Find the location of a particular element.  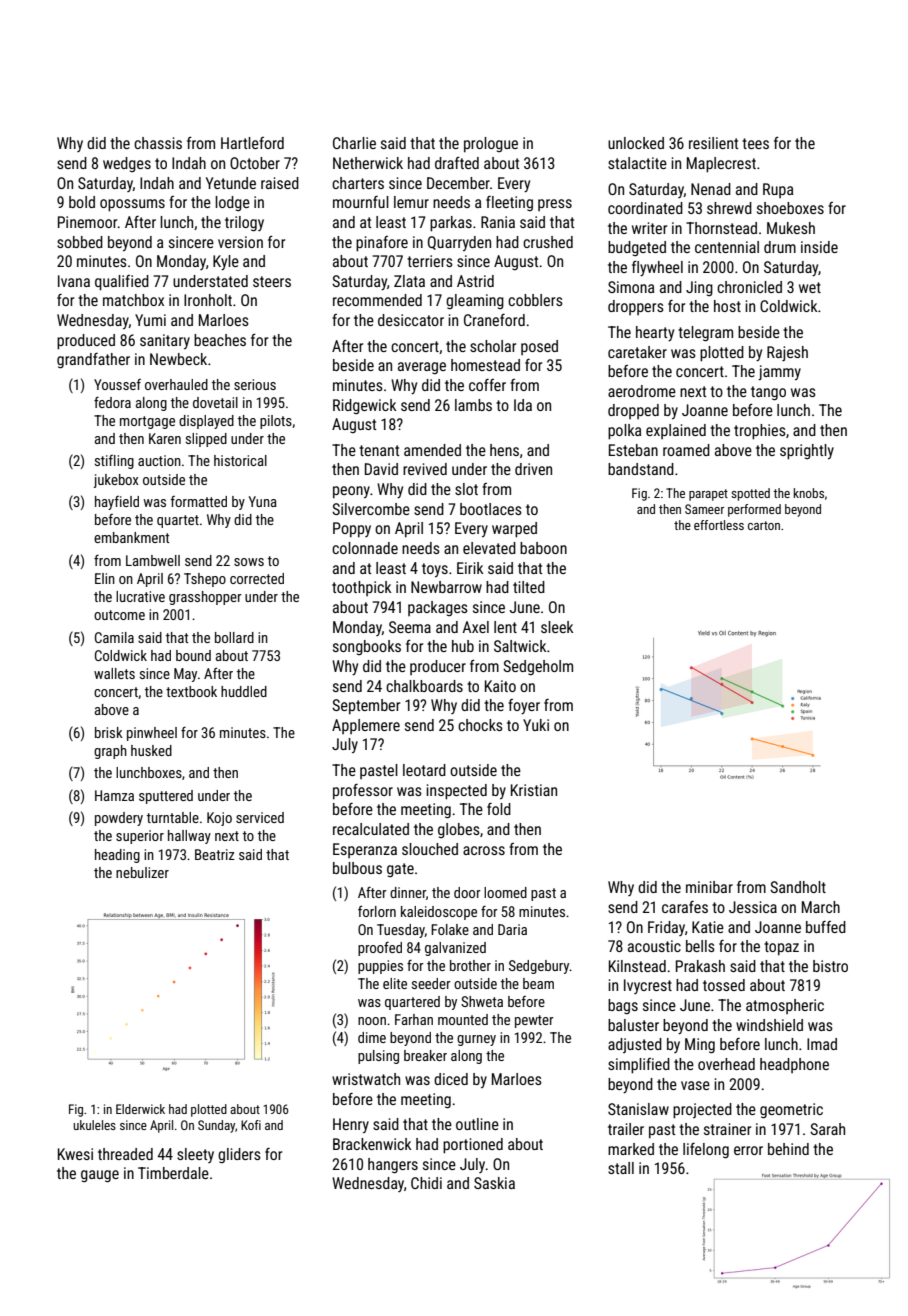

Saskia is located at coordinates (494, 1183).
